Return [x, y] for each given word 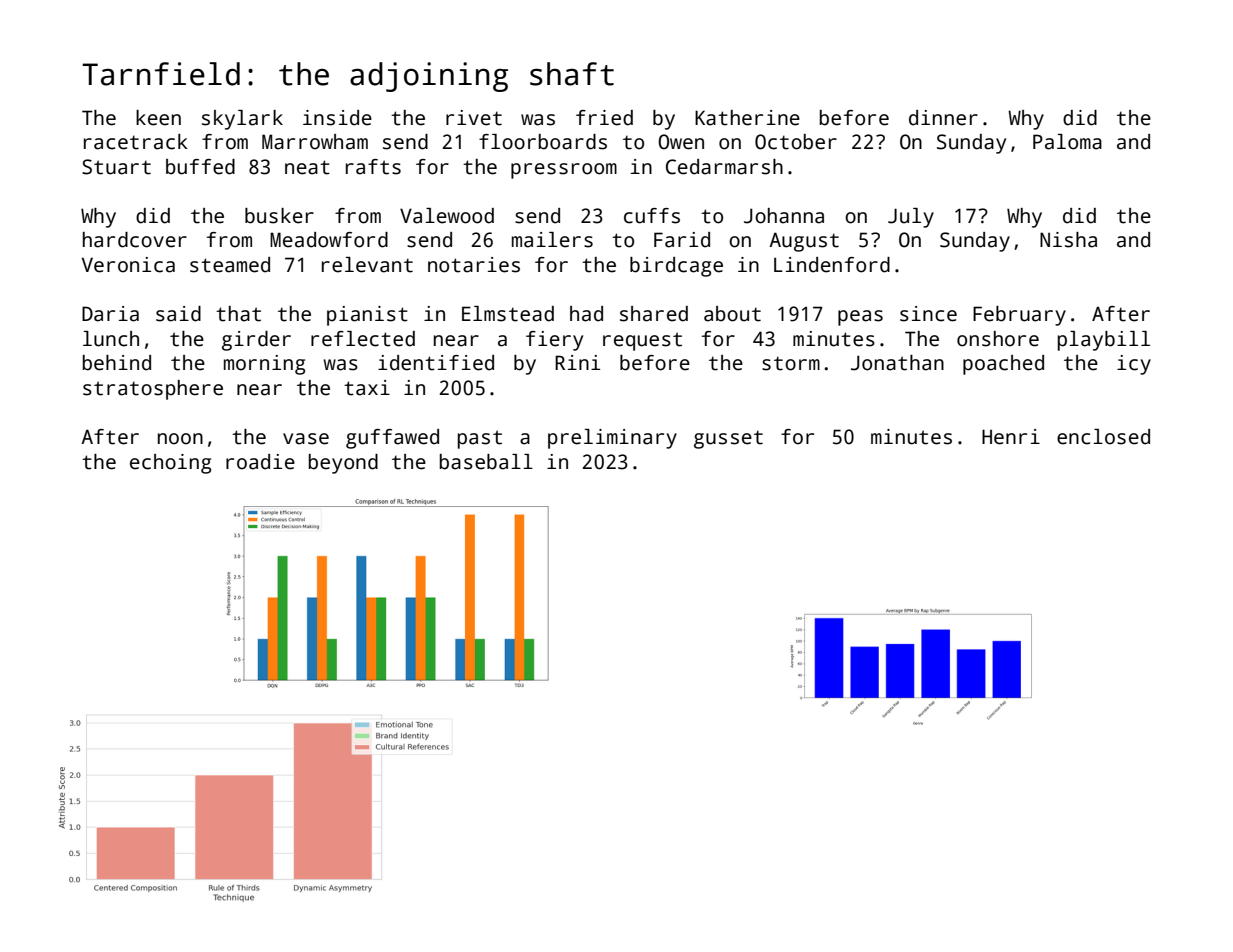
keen [158, 118]
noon [180, 439]
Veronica [128, 265]
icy [1134, 365]
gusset [728, 439]
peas [860, 318]
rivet [474, 118]
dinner [943, 118]
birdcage [676, 267]
